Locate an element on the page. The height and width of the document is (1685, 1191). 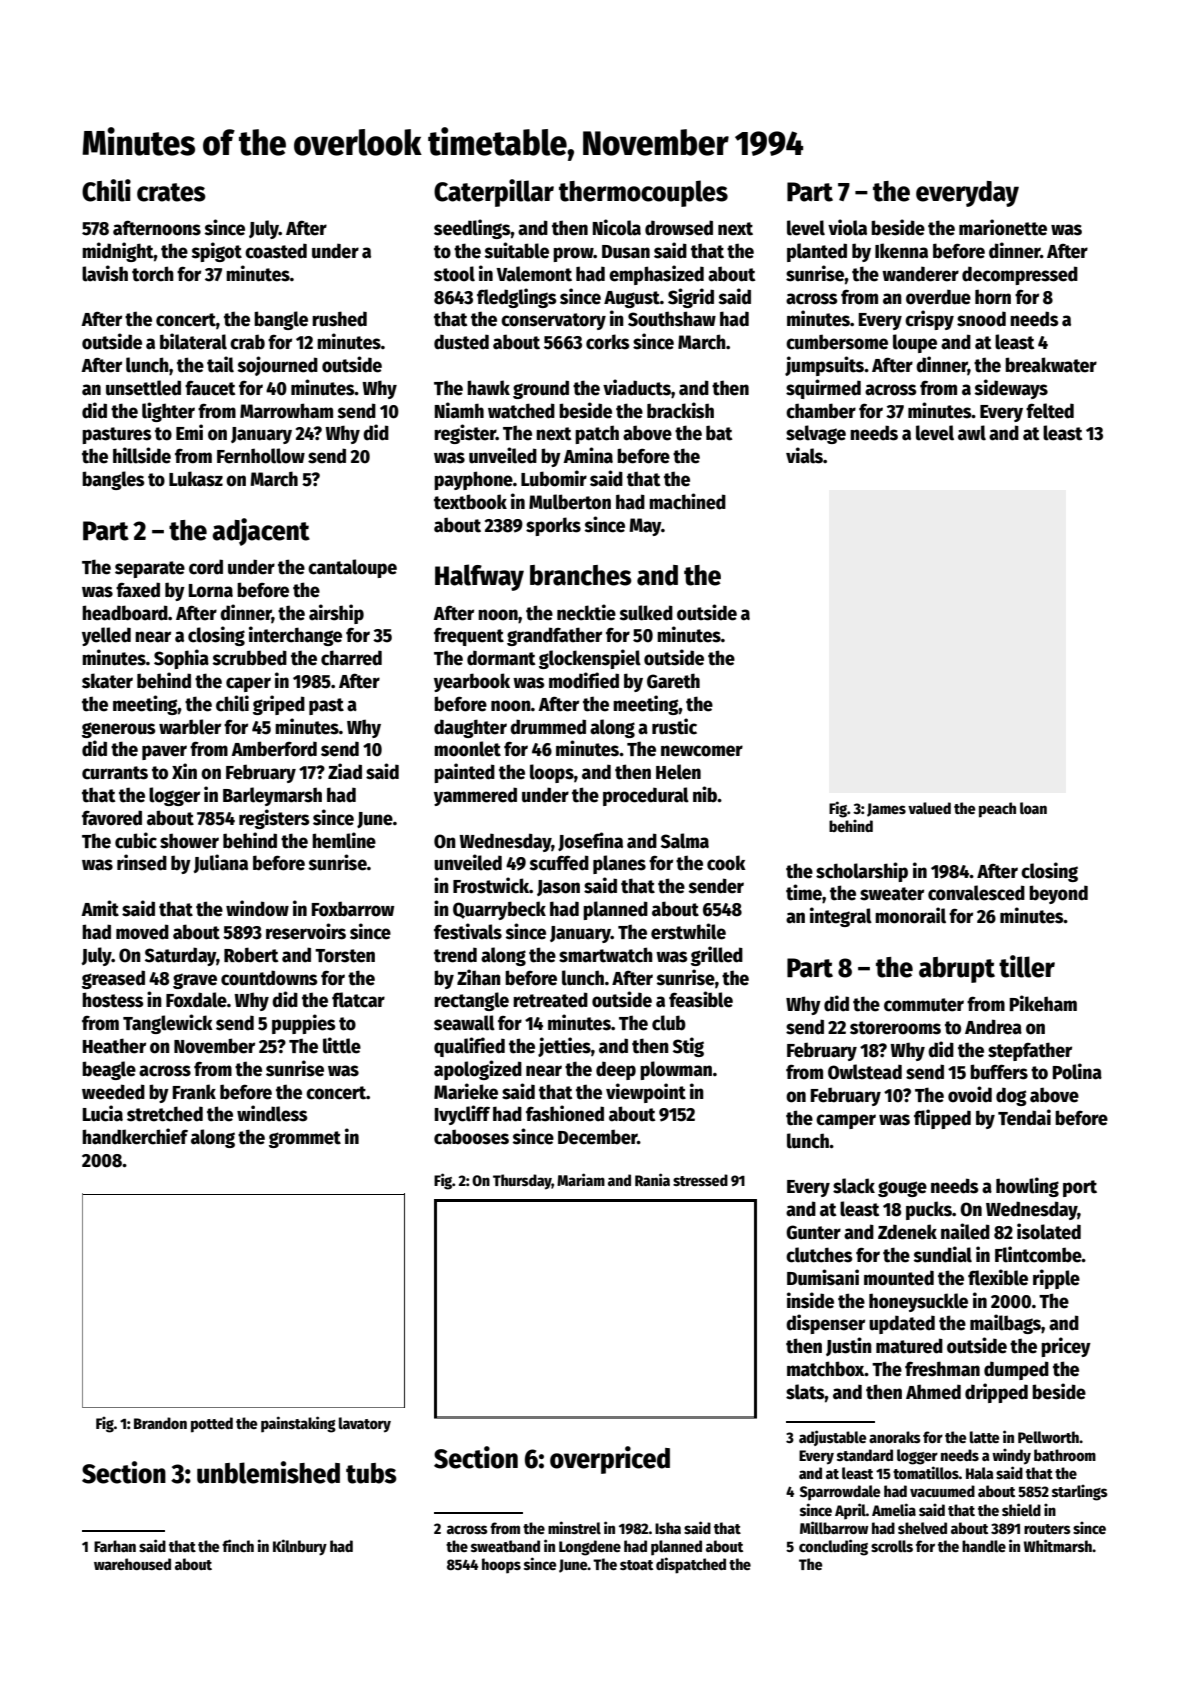
sweatband is located at coordinates (505, 1546).
